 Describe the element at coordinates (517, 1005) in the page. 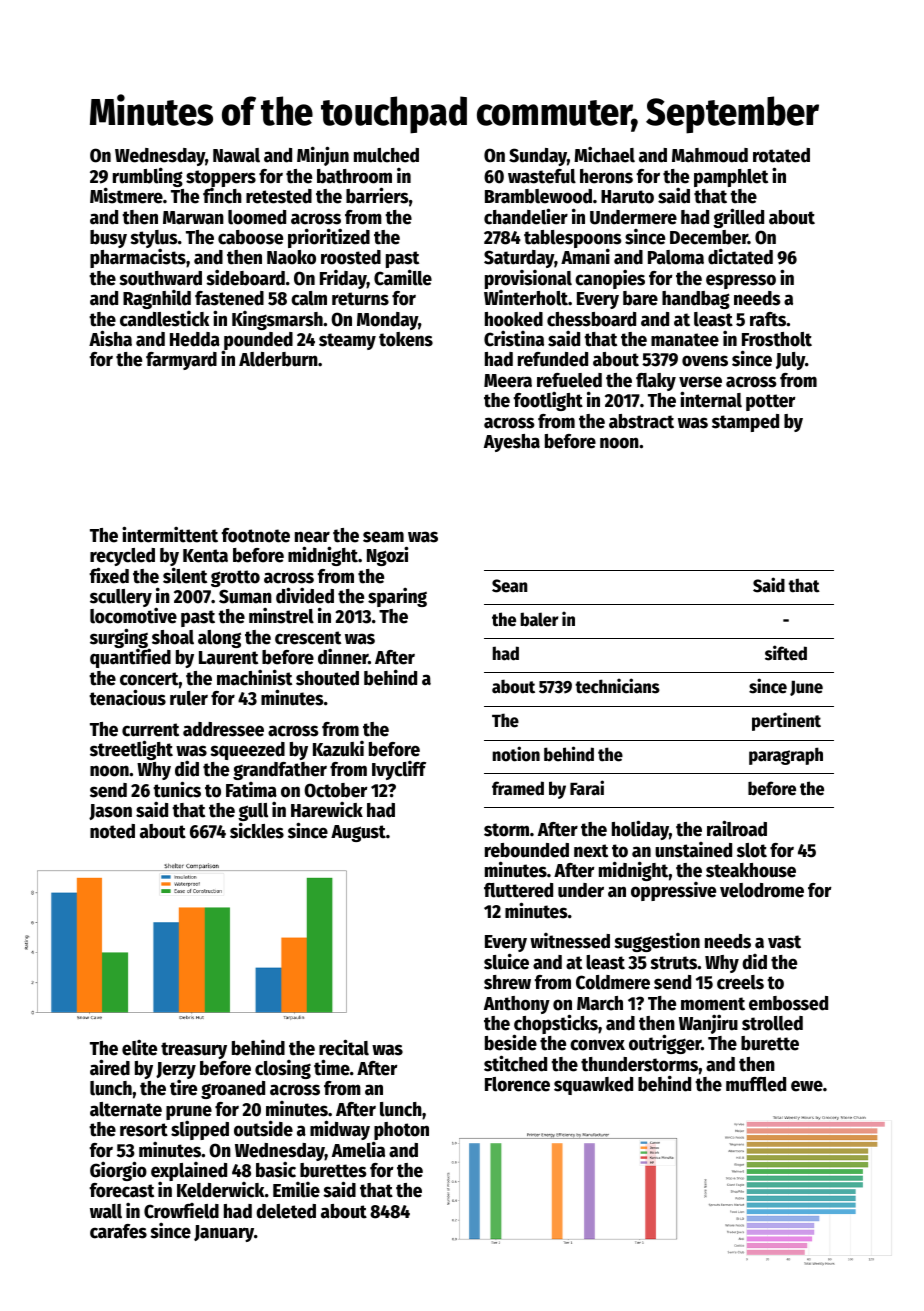

I see `Anthony` at that location.
